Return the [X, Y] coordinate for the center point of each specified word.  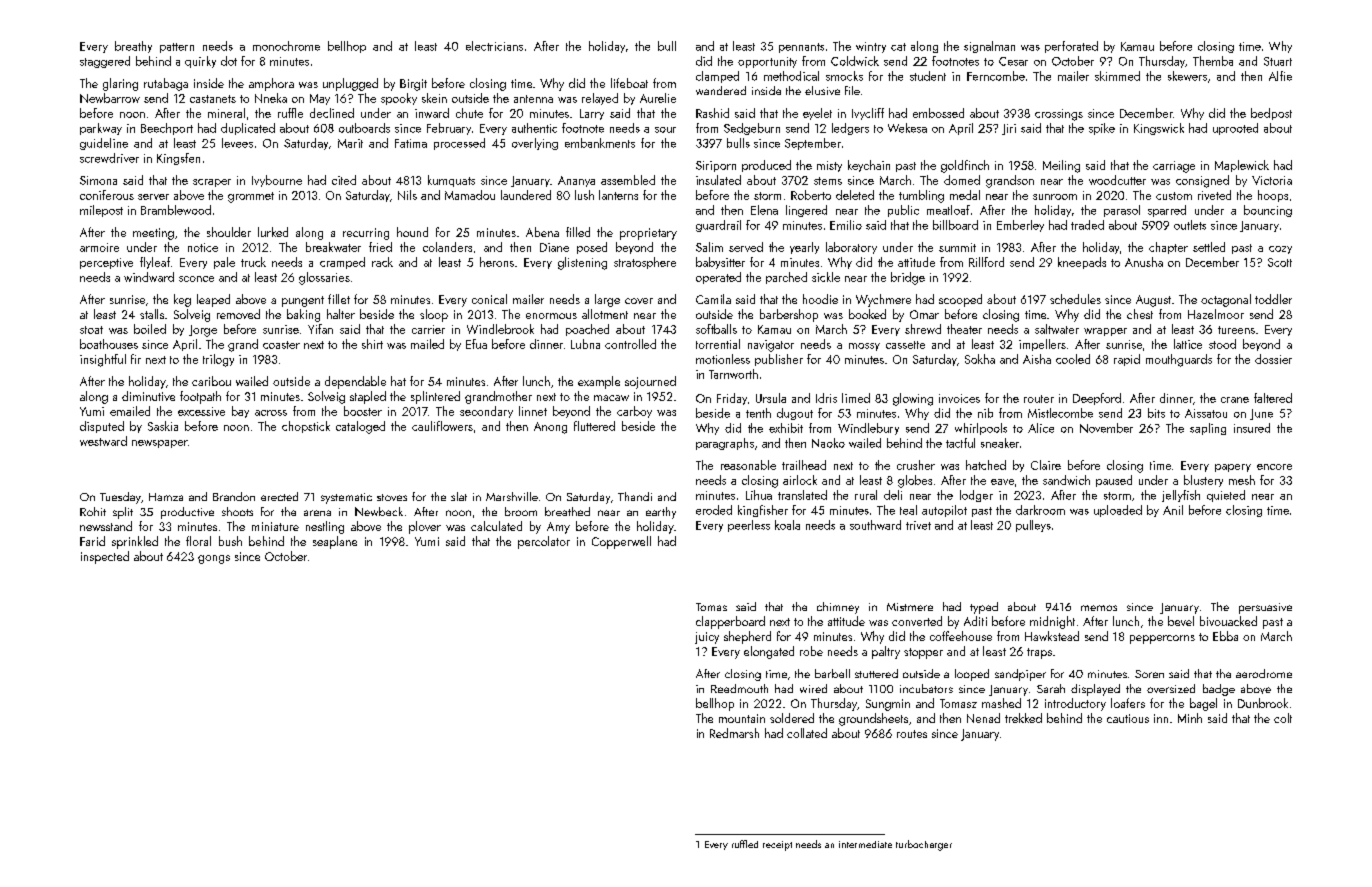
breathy [133, 47]
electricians [494, 46]
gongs [214, 559]
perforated [1071, 47]
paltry [886, 652]
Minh [1190, 718]
